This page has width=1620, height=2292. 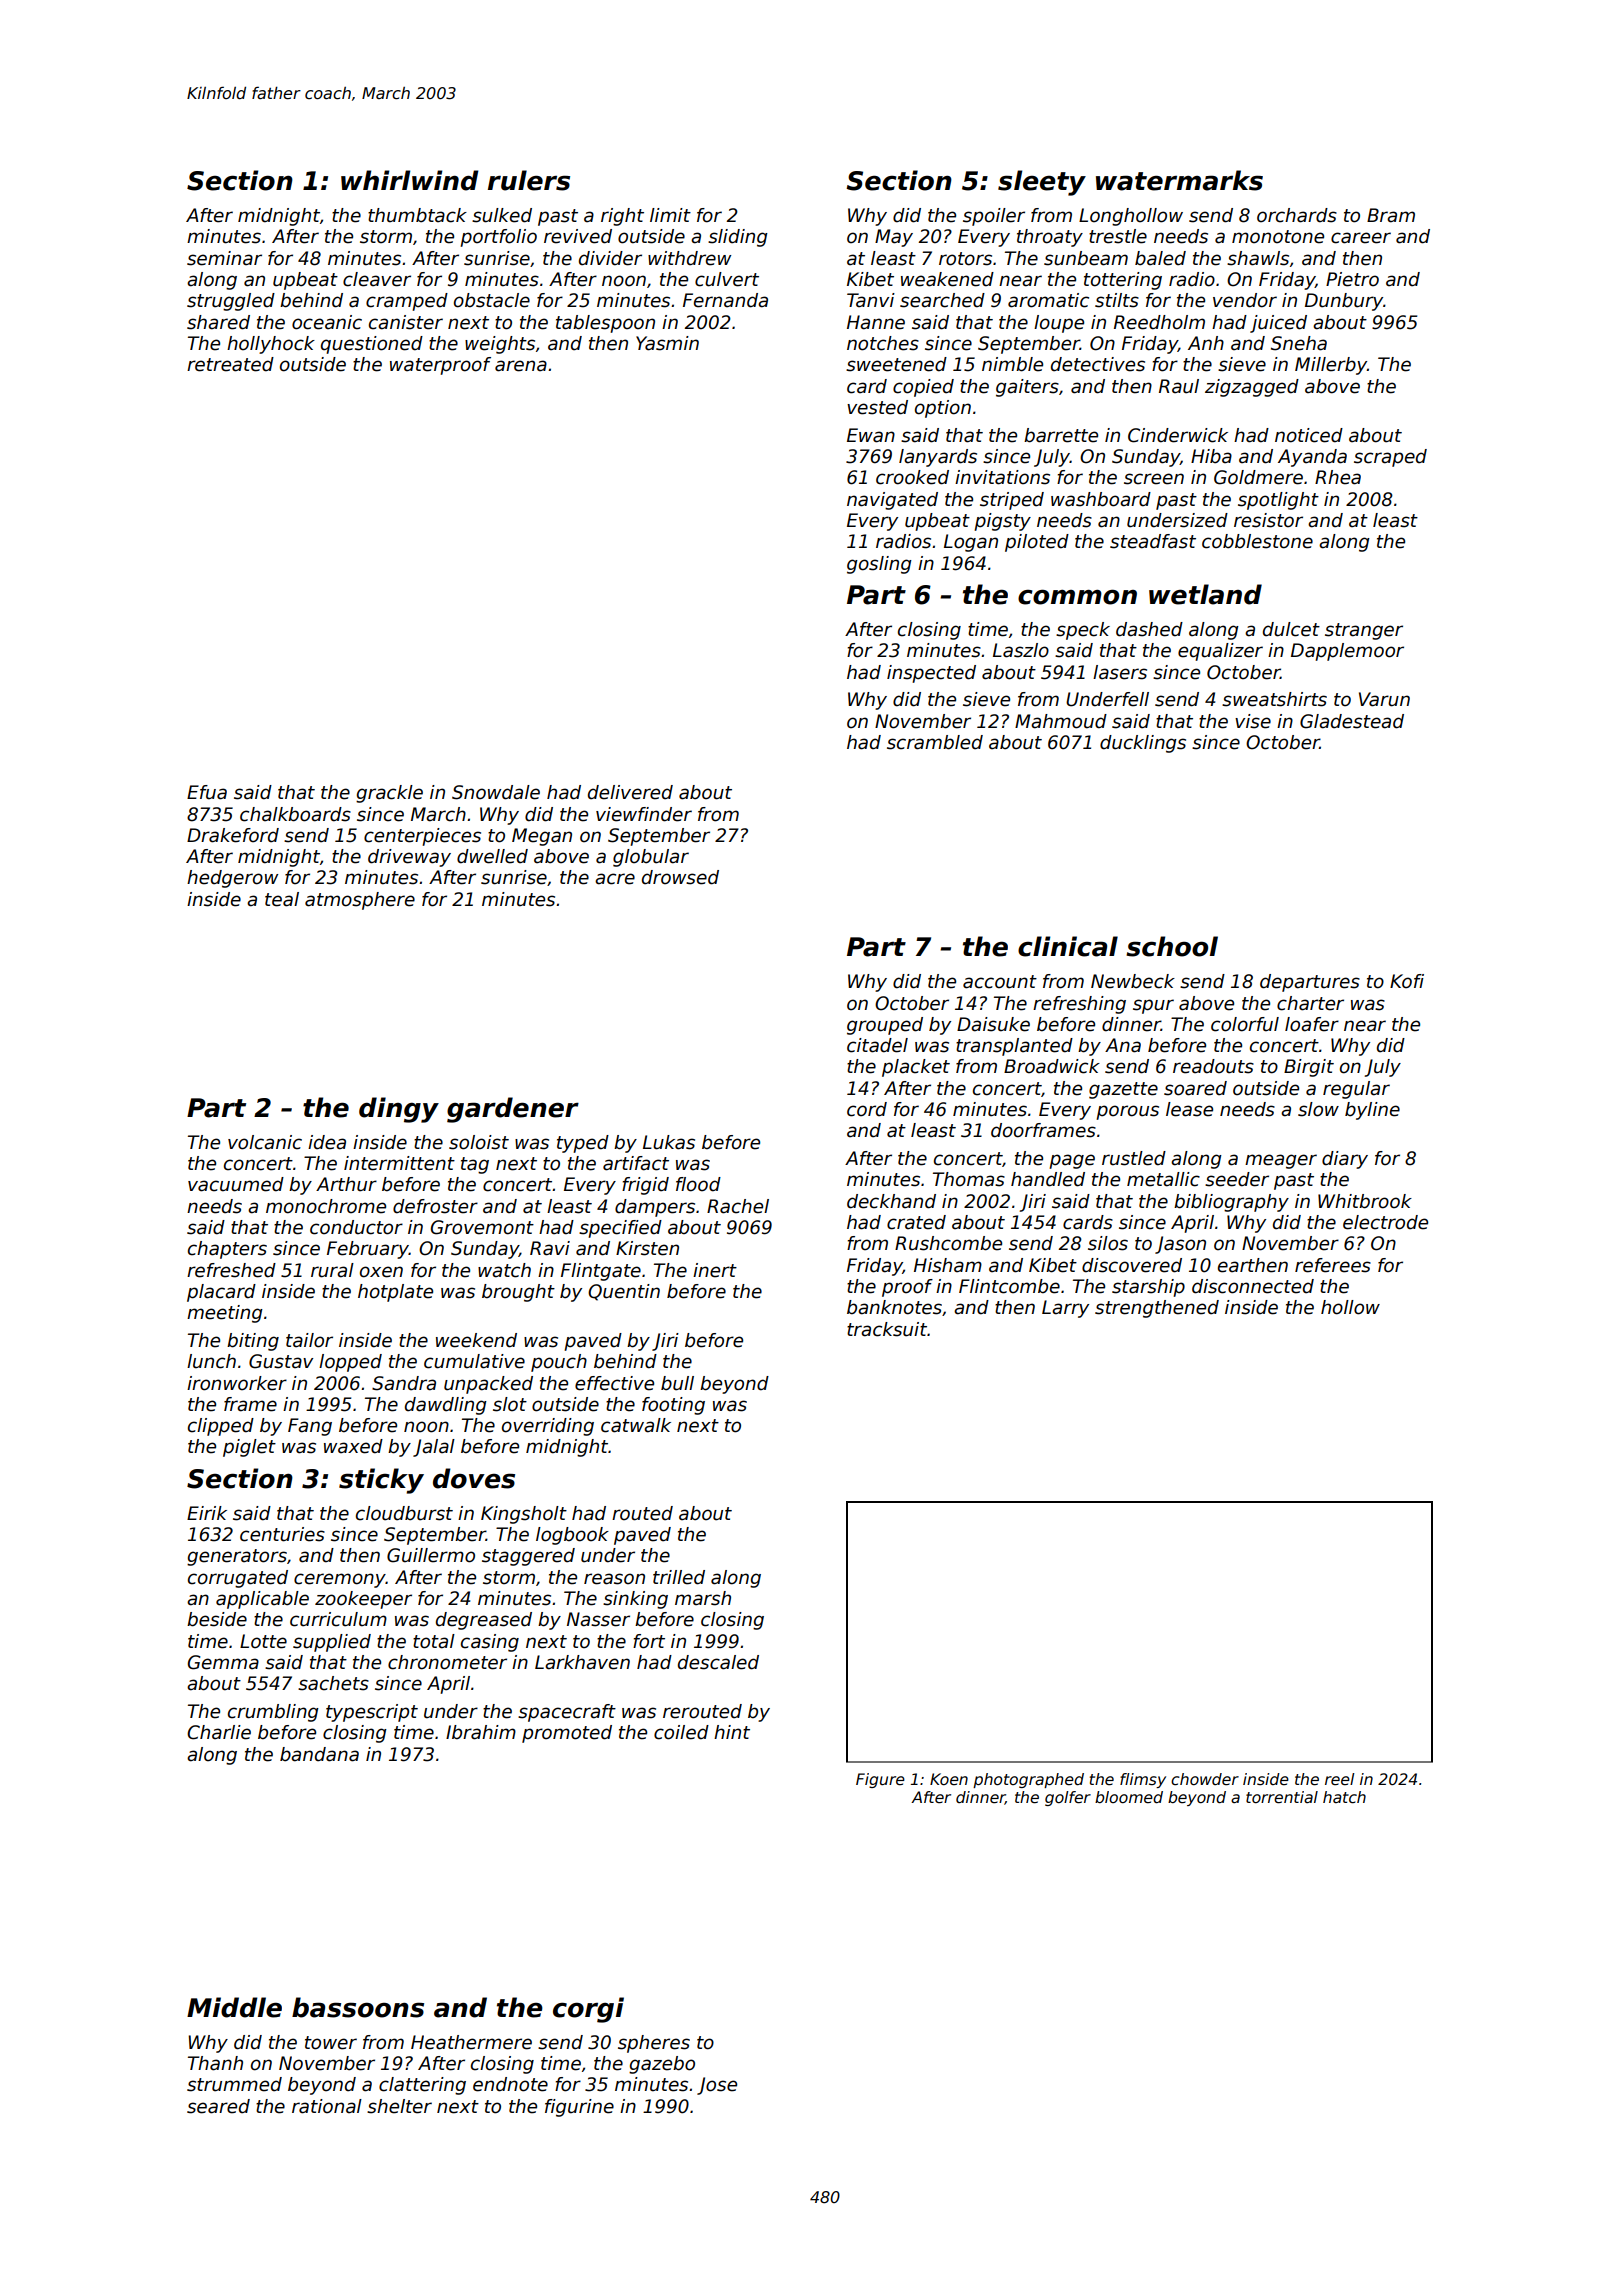 I want to click on disconnected, so click(x=1253, y=1286).
